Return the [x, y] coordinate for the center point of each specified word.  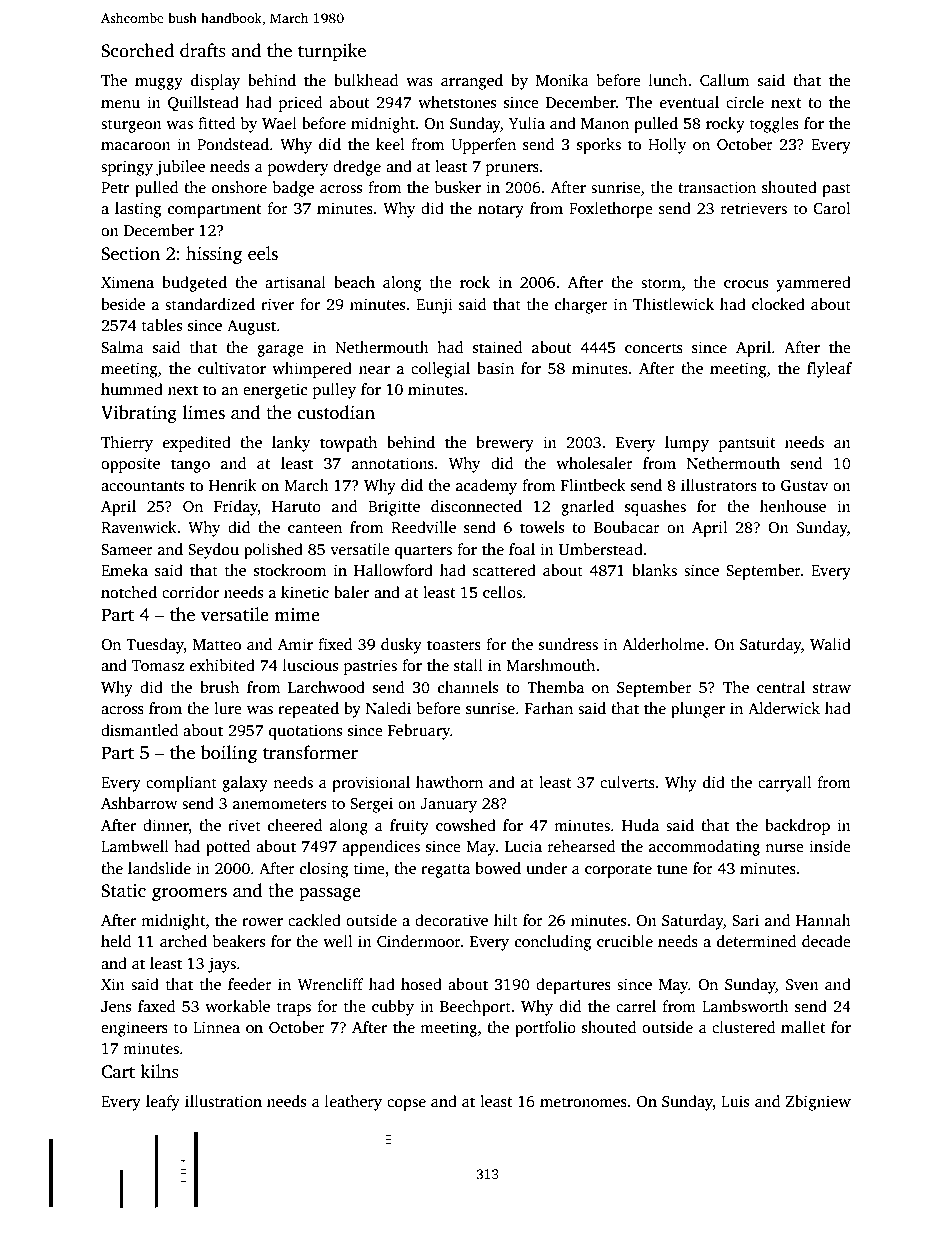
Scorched [137, 50]
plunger [698, 710]
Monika [562, 80]
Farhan [549, 708]
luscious [310, 665]
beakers [239, 941]
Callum [724, 80]
